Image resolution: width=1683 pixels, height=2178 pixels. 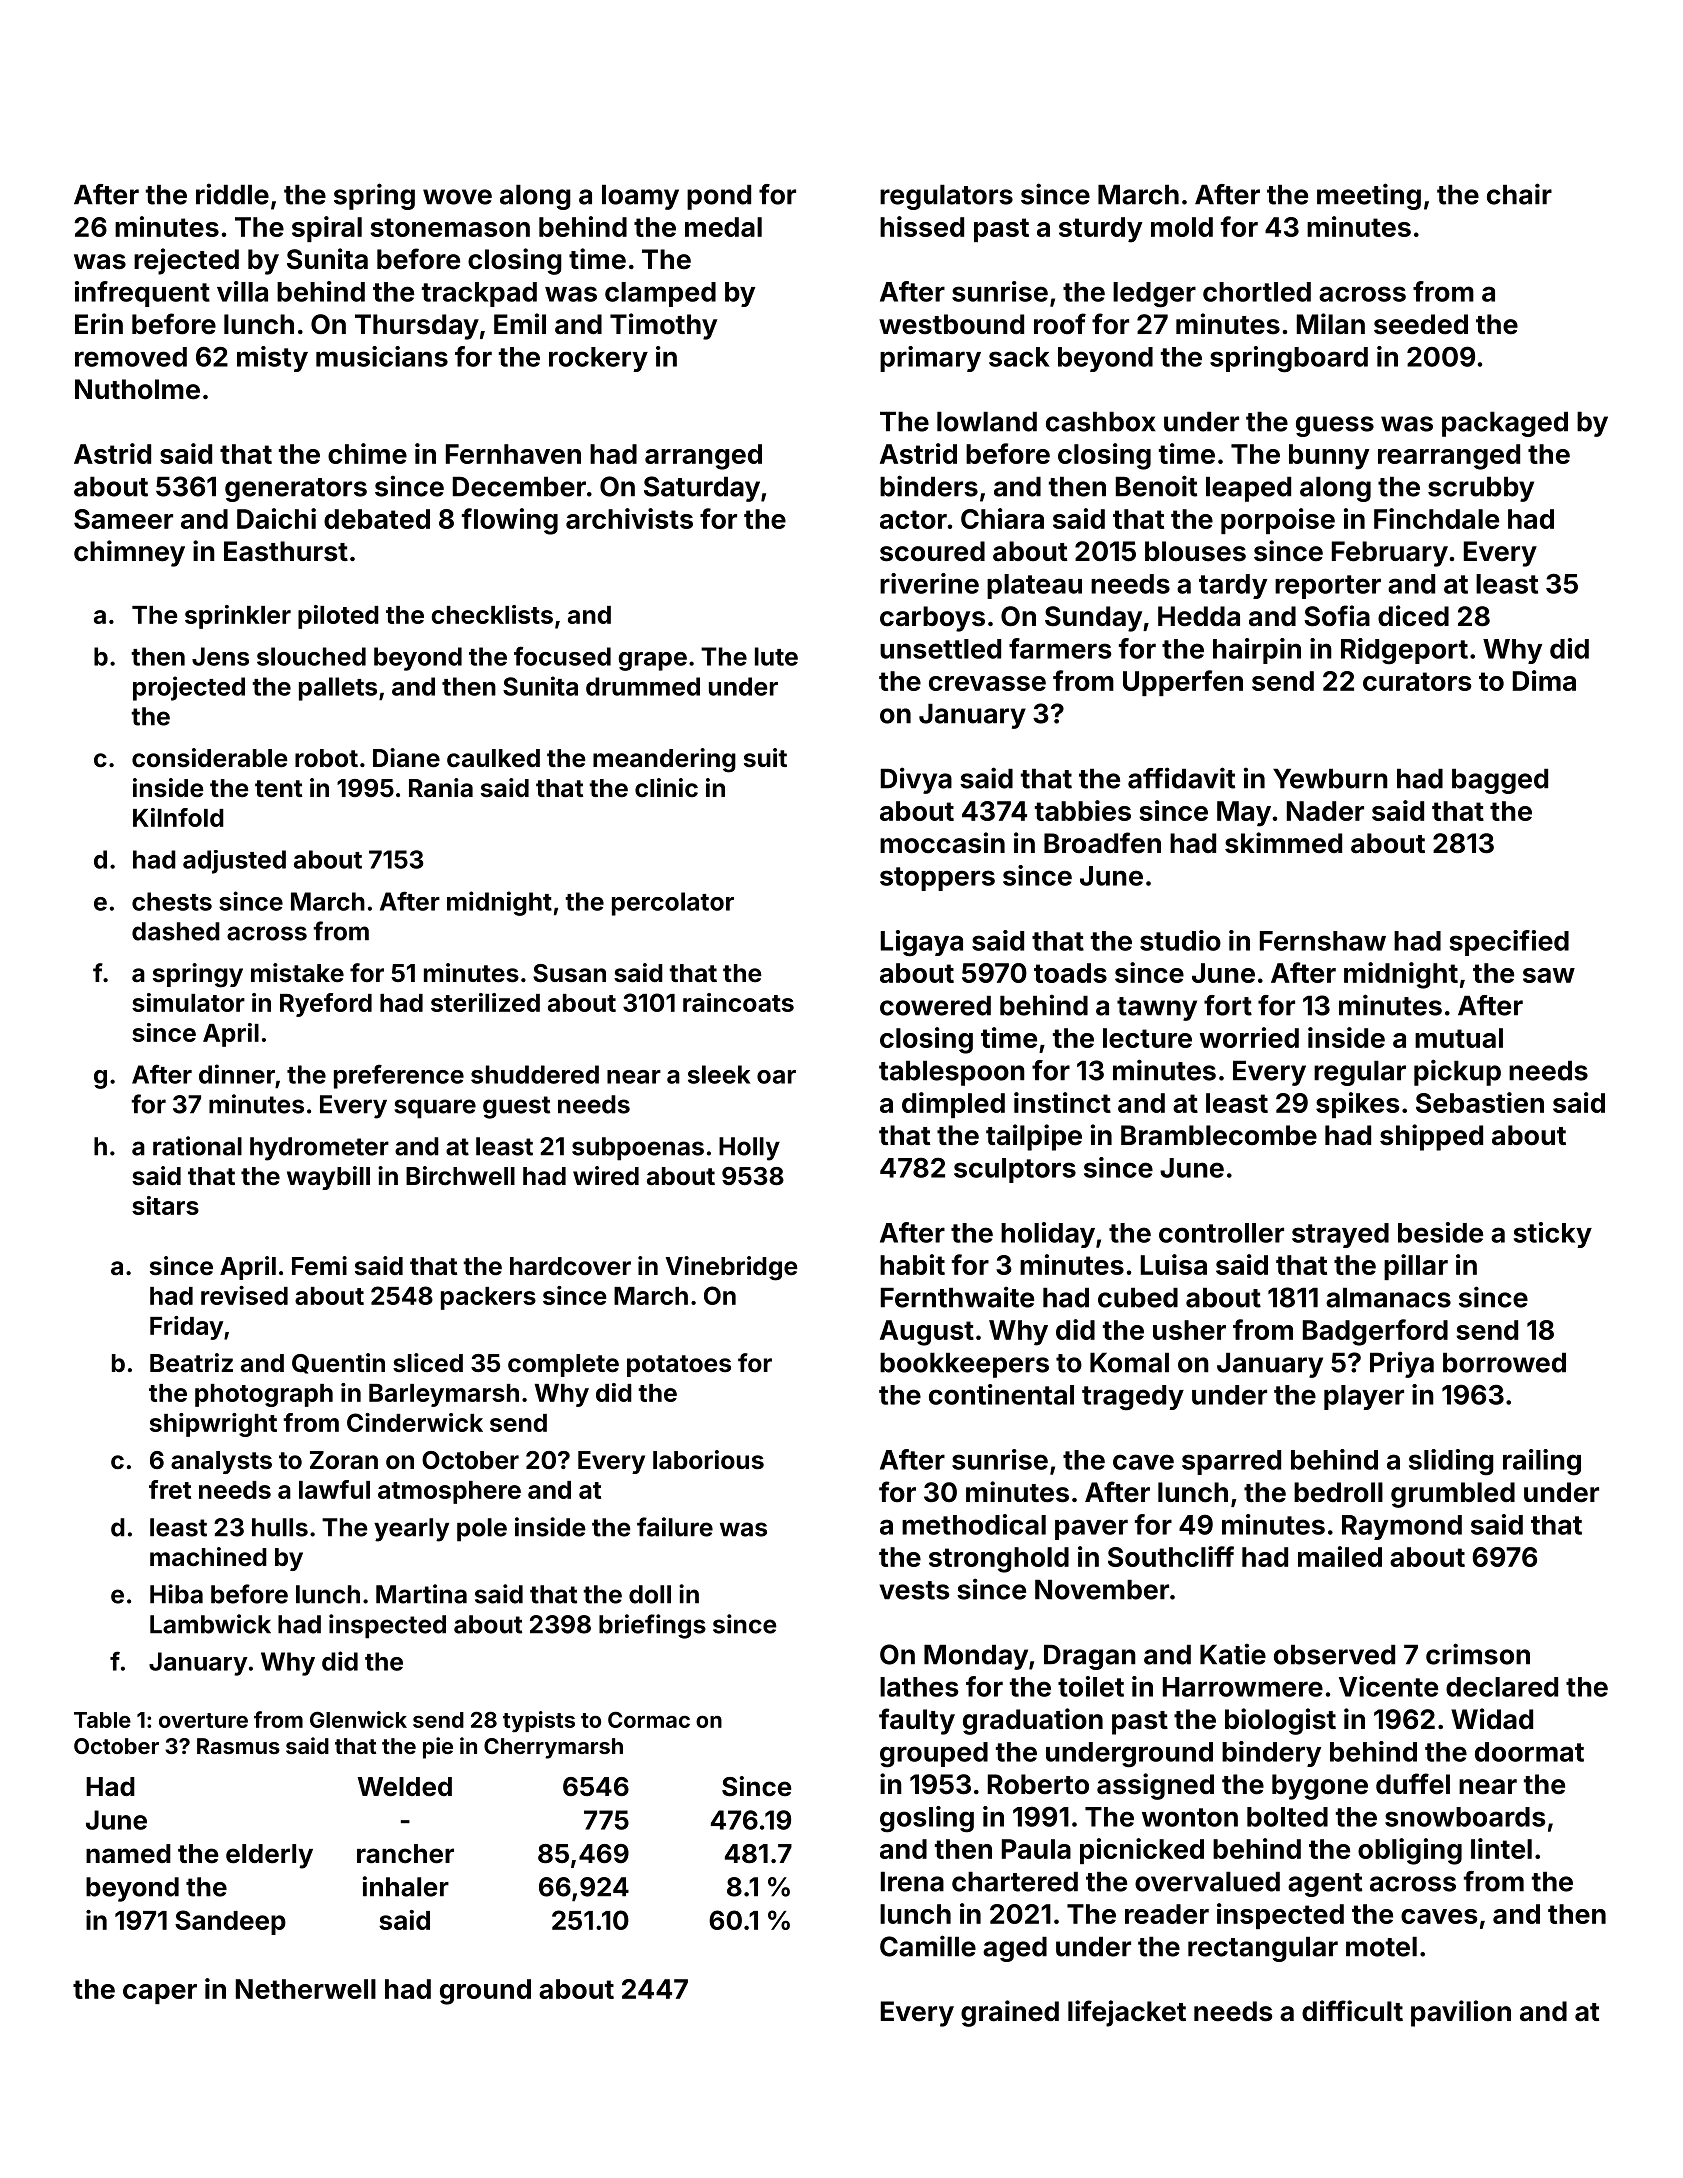 What do you see at coordinates (319, 1266) in the document?
I see `Femi` at bounding box center [319, 1266].
